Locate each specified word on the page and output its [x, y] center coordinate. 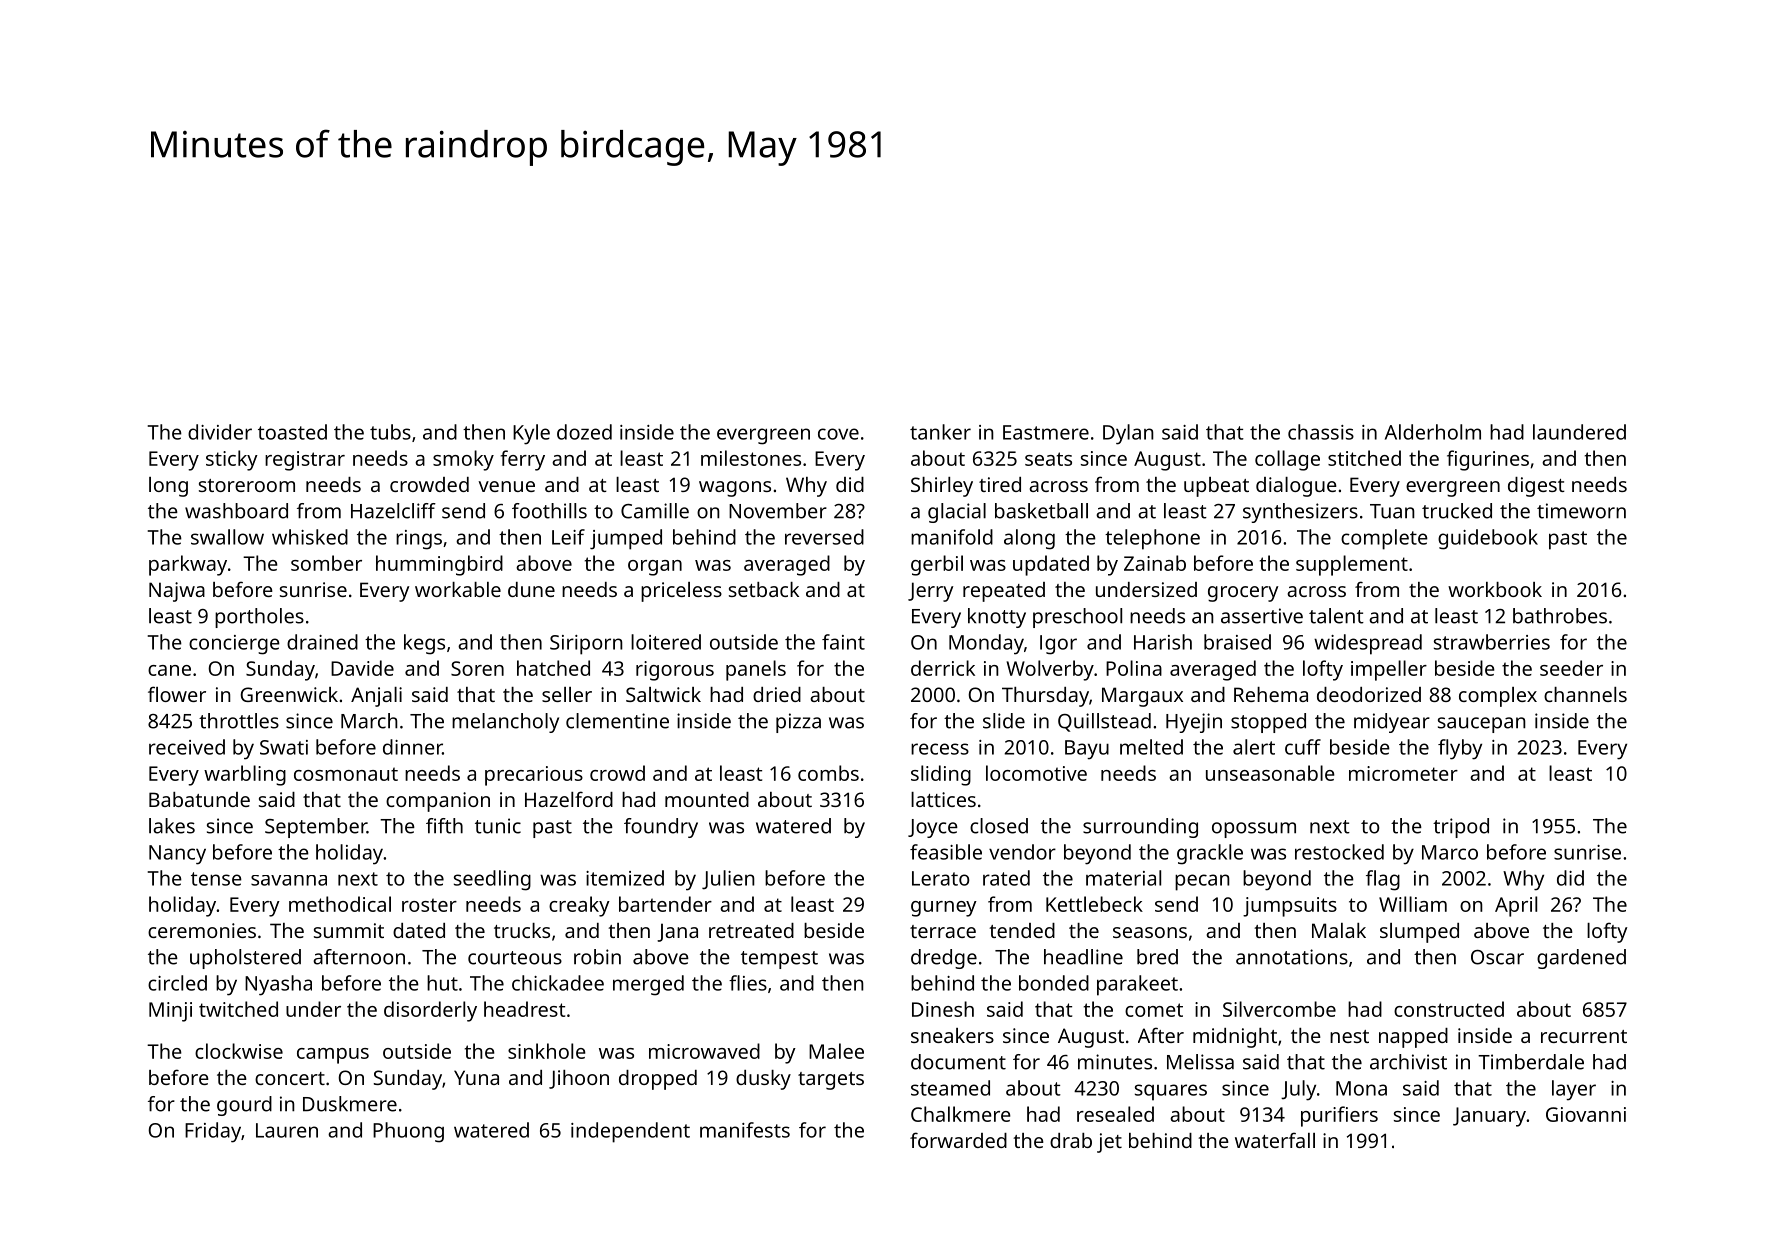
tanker [940, 432]
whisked [310, 537]
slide [1004, 721]
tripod [1461, 828]
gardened [1581, 959]
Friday [213, 1132]
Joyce [933, 828]
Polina [1134, 668]
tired [1000, 484]
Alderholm [1433, 432]
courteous [515, 958]
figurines [1488, 460]
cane [169, 670]
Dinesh [943, 1009]
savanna [289, 880]
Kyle [531, 434]
